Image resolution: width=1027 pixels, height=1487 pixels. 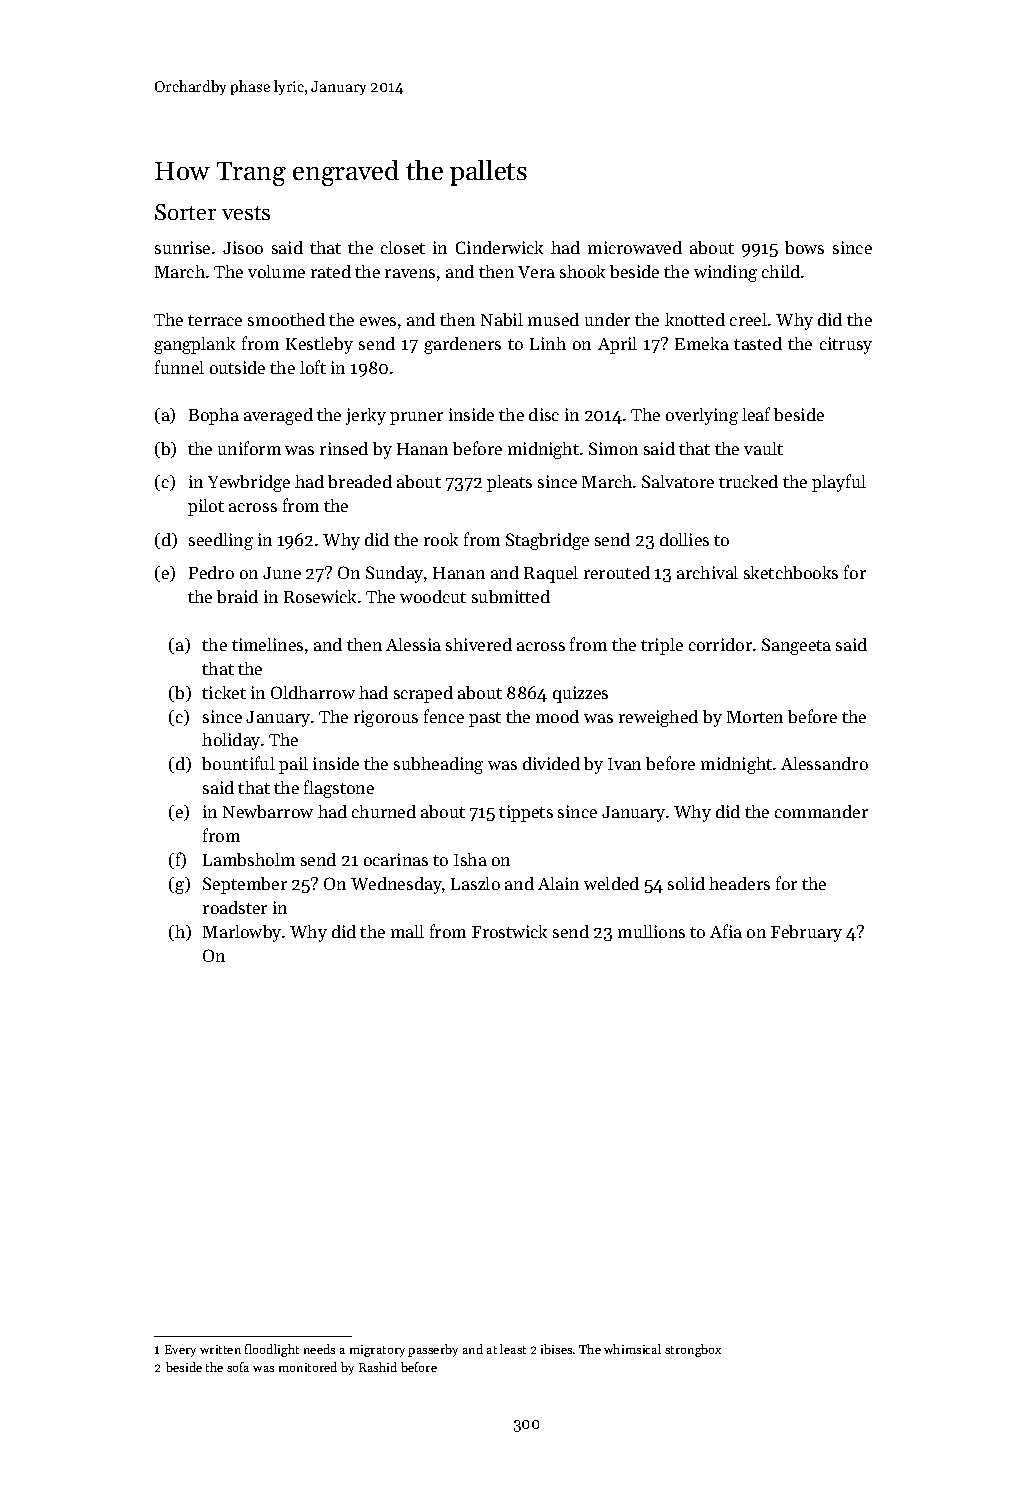 What do you see at coordinates (556, 1349) in the document?
I see `ibises` at bounding box center [556, 1349].
